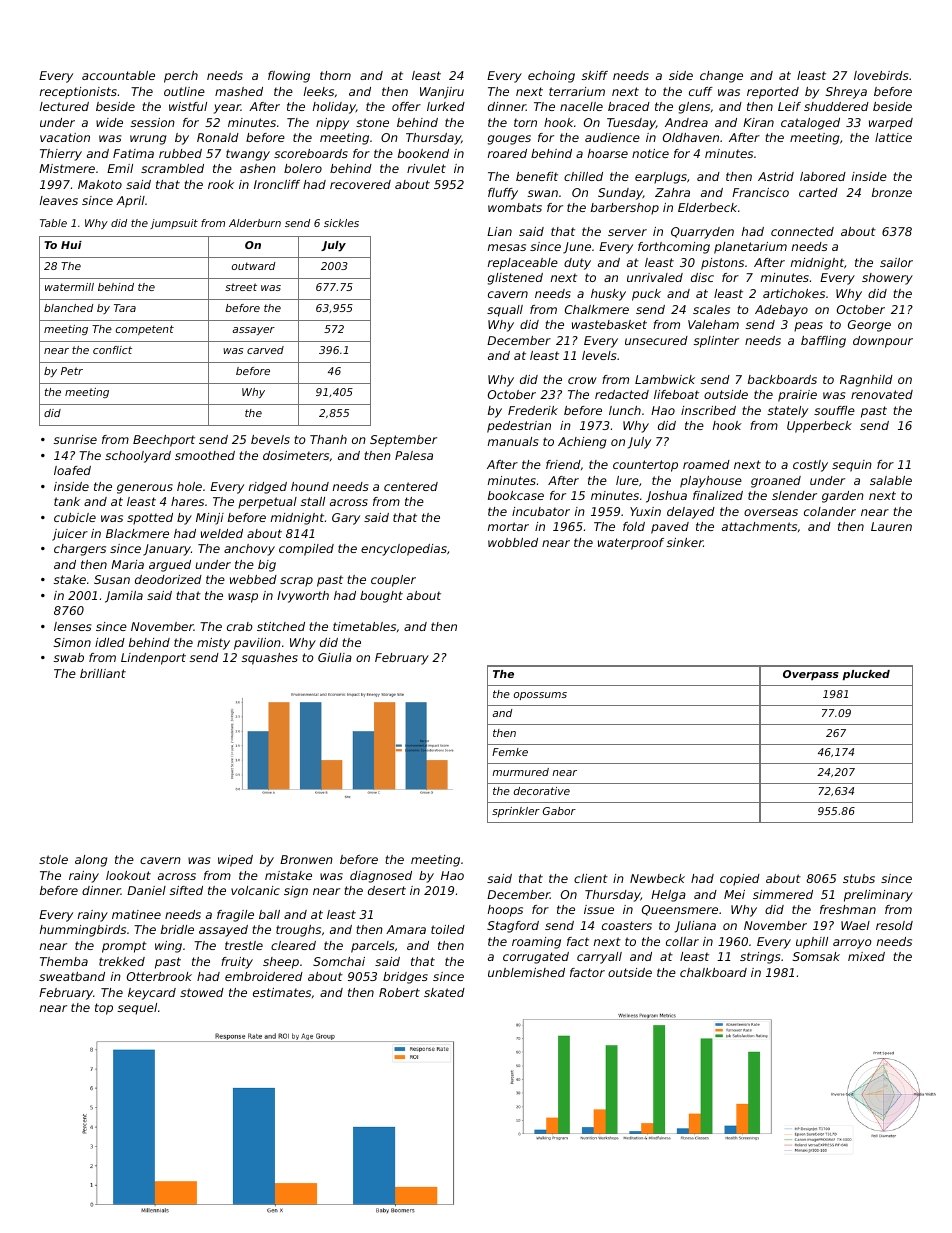  Describe the element at coordinates (891, 526) in the image. I see `Lauren` at that location.
